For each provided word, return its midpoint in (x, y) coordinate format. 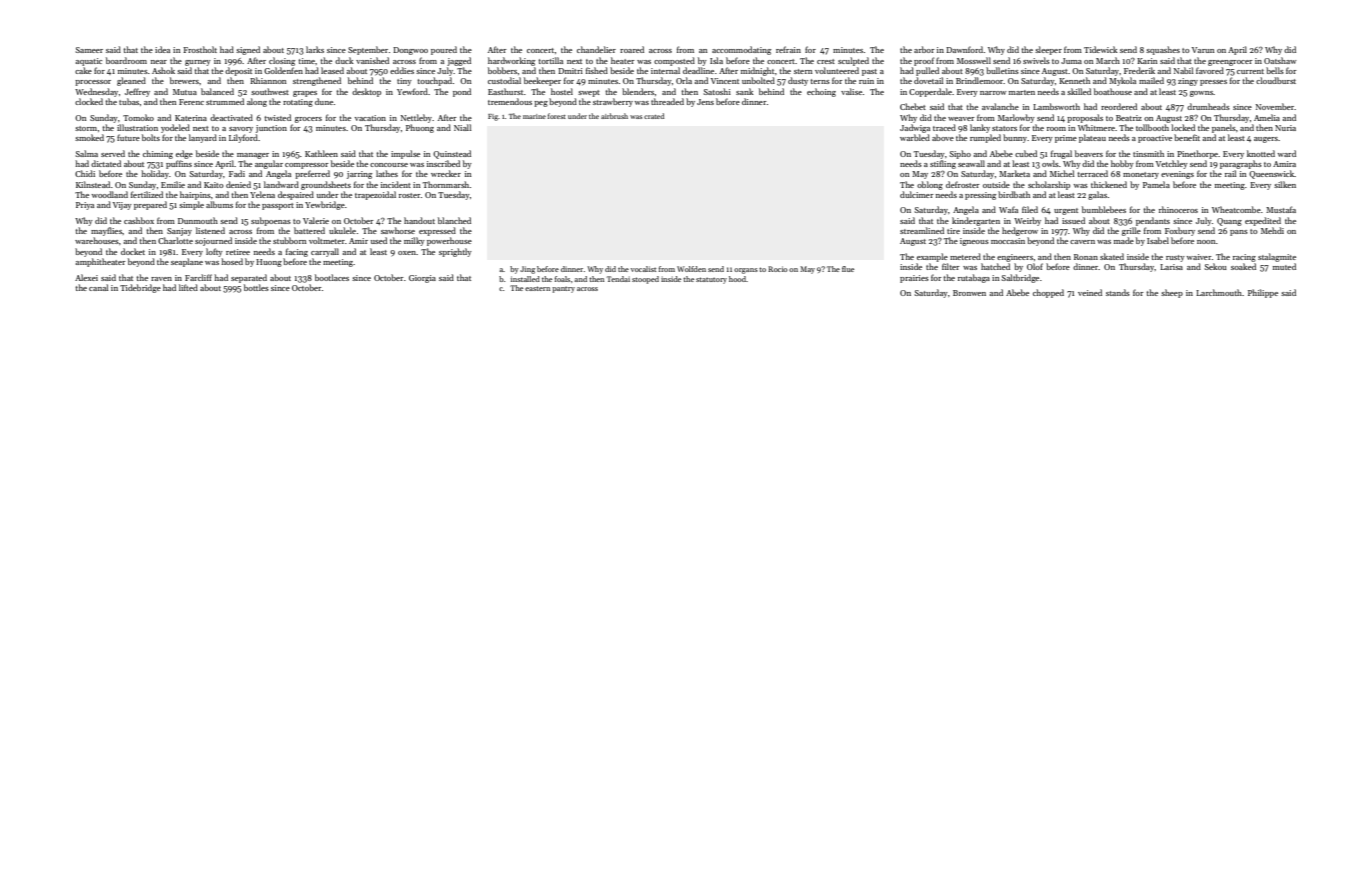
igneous (974, 242)
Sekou (1215, 266)
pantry (563, 290)
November (1275, 106)
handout (419, 220)
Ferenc (191, 102)
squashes (1163, 50)
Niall (462, 127)
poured (444, 50)
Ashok (163, 70)
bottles (256, 287)
